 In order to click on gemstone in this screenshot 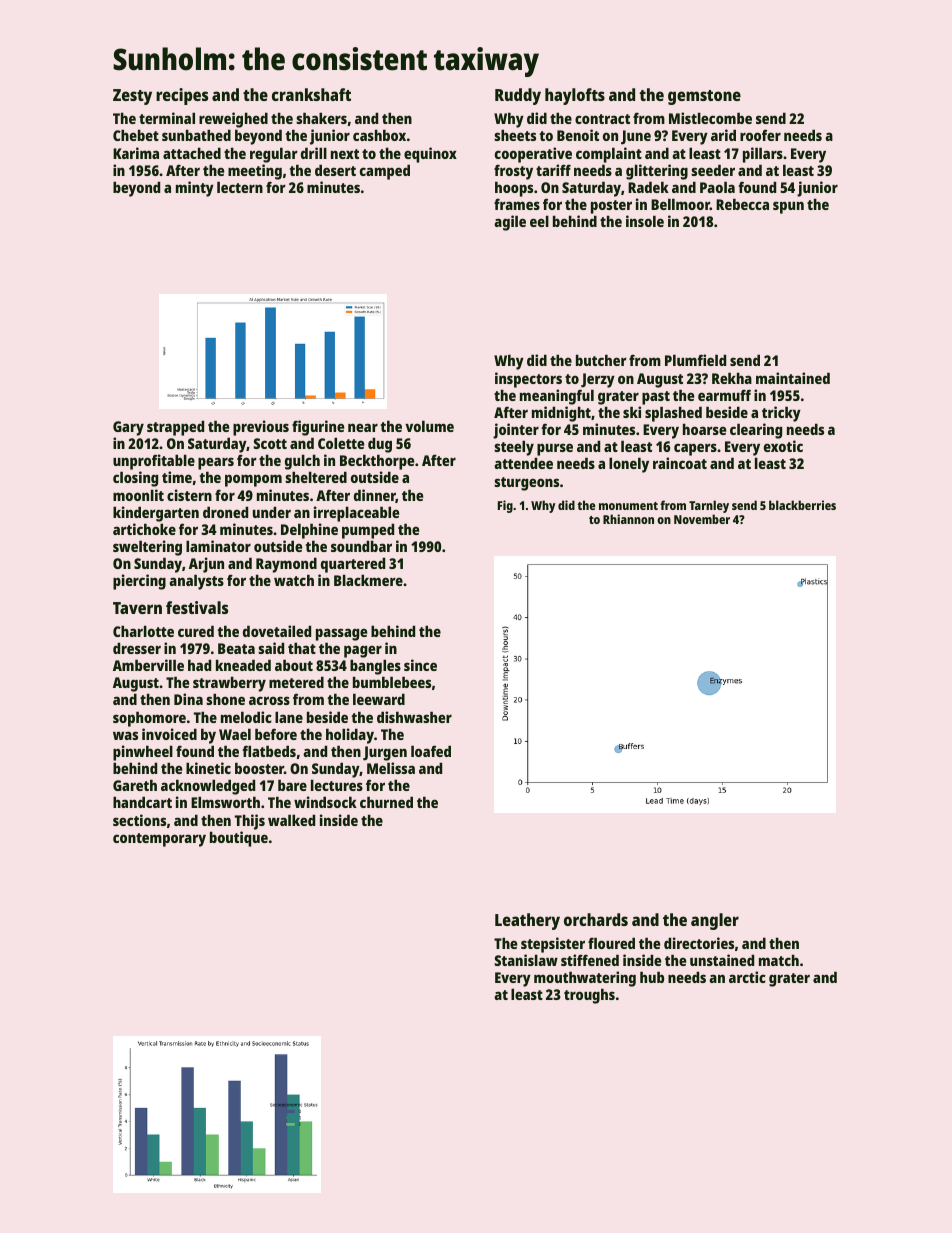, I will do `click(704, 97)`.
